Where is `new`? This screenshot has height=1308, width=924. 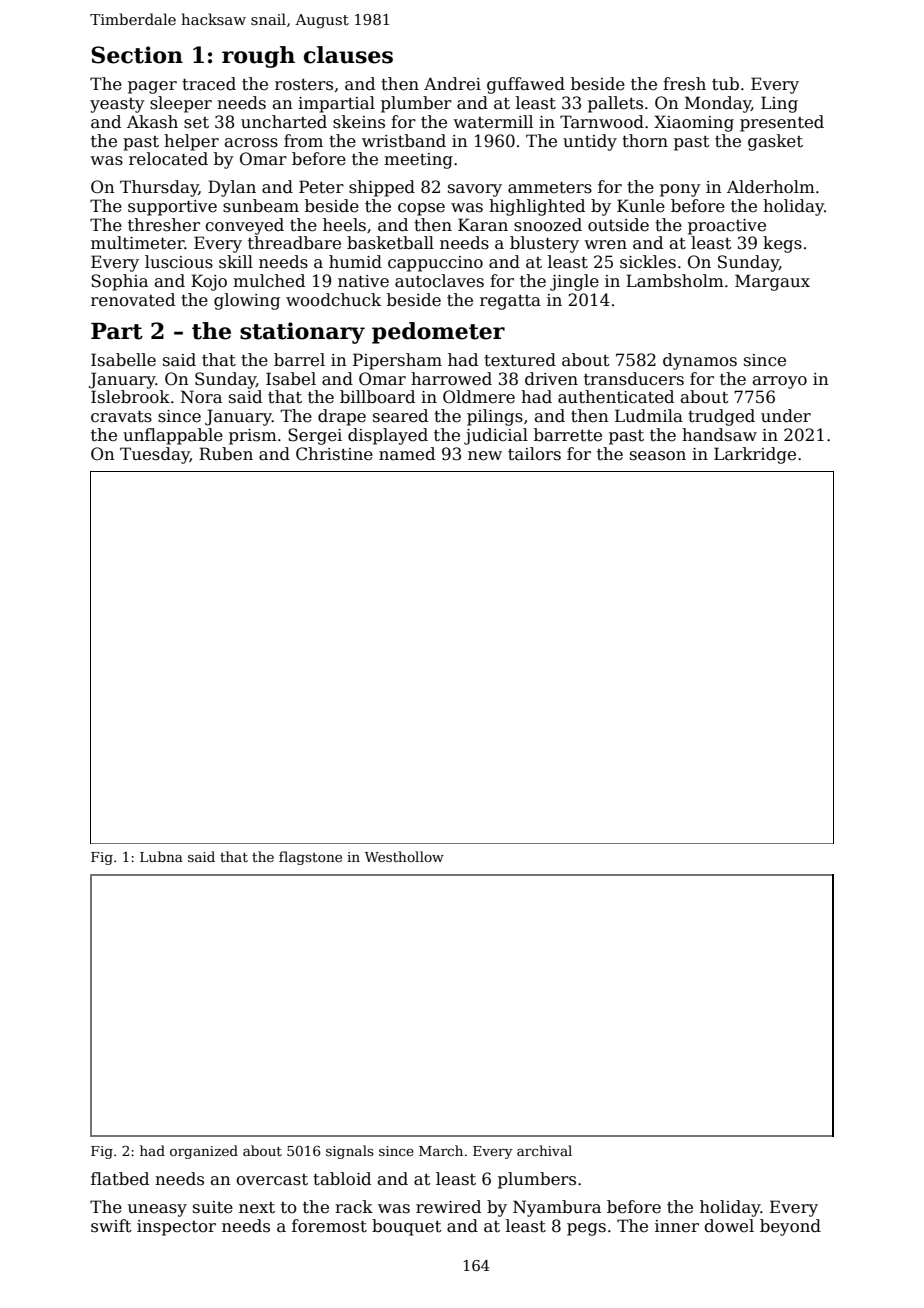 new is located at coordinates (485, 456).
